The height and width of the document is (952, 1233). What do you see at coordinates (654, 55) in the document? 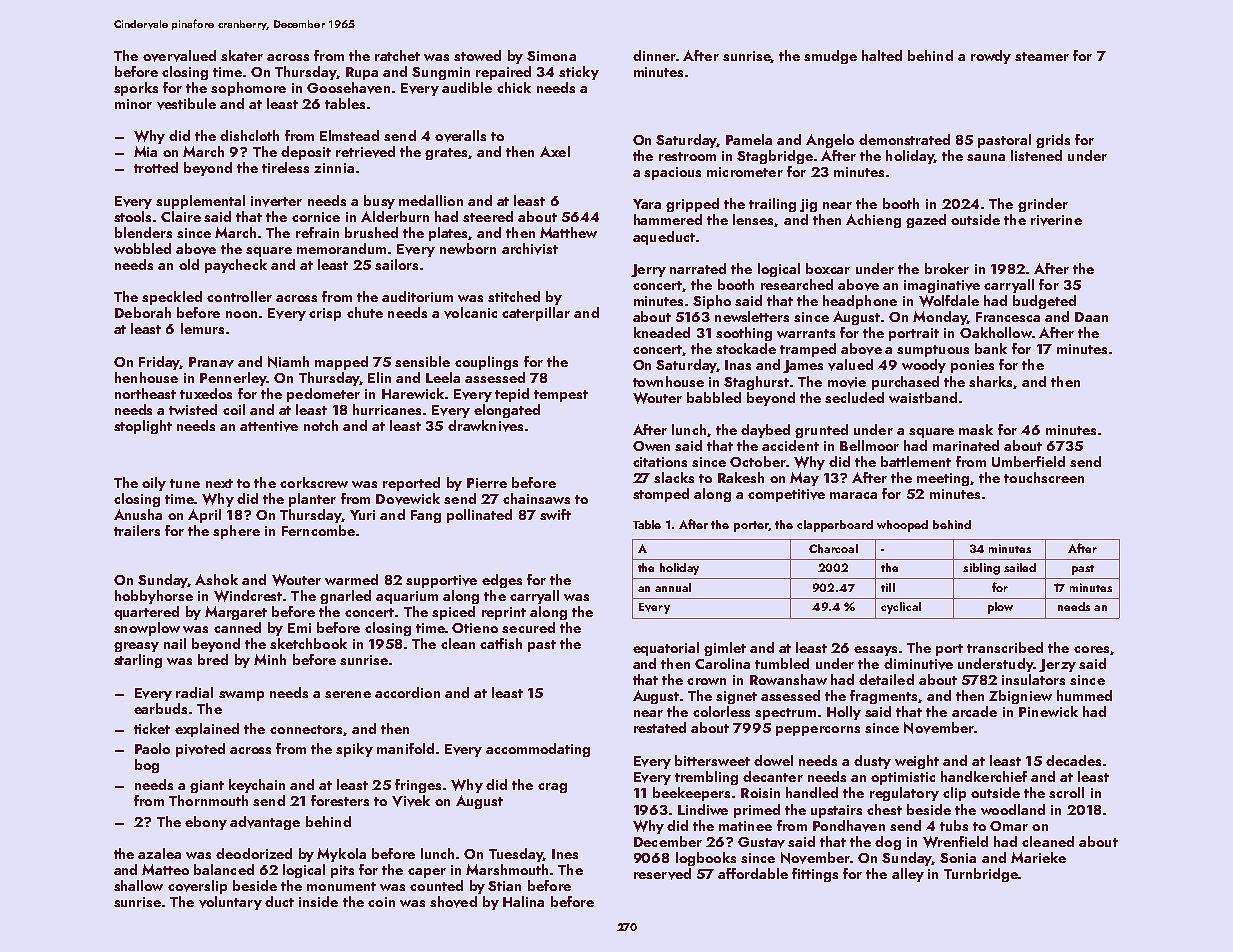
I see `dinner` at bounding box center [654, 55].
